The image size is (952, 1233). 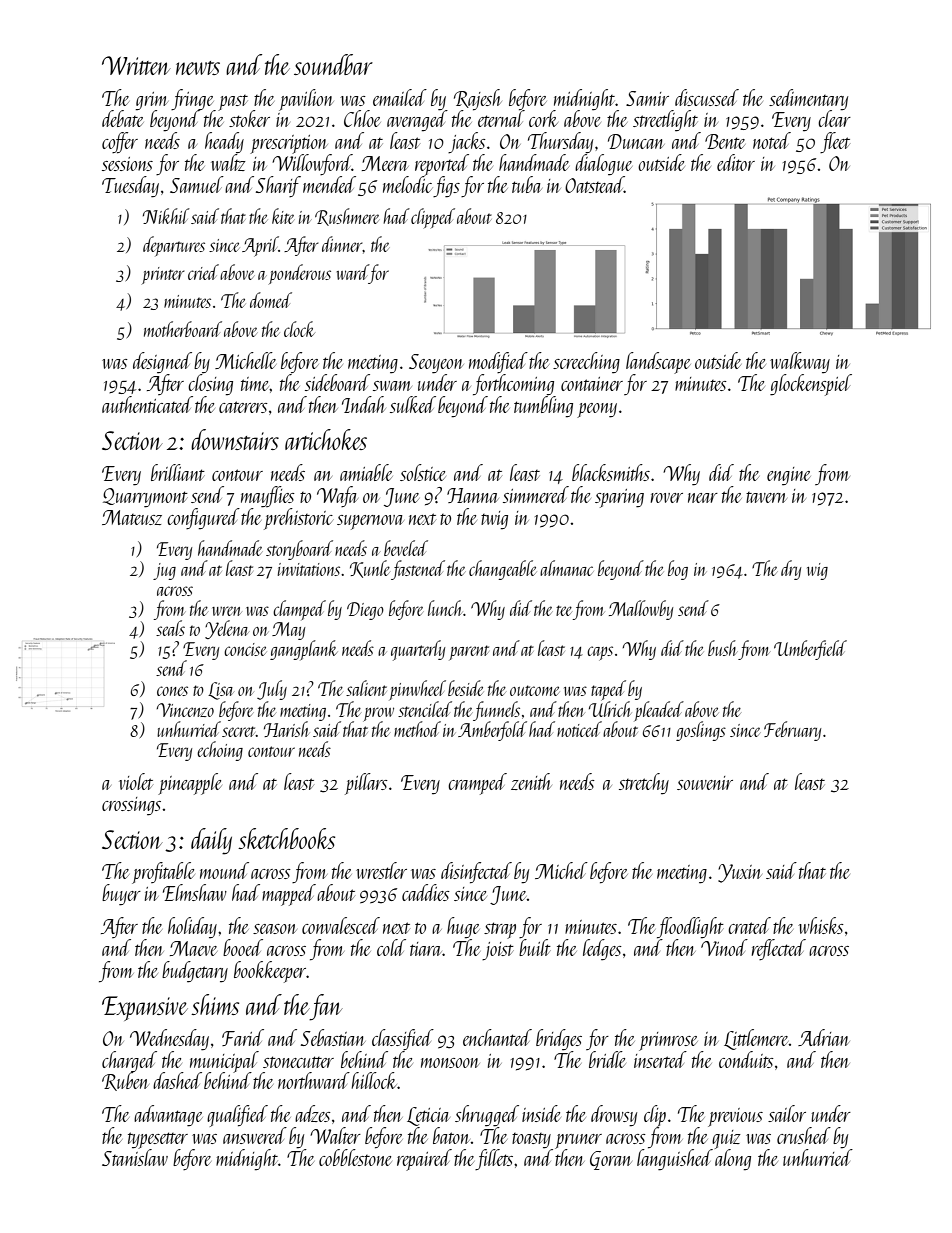 I want to click on sessions, so click(x=127, y=164).
